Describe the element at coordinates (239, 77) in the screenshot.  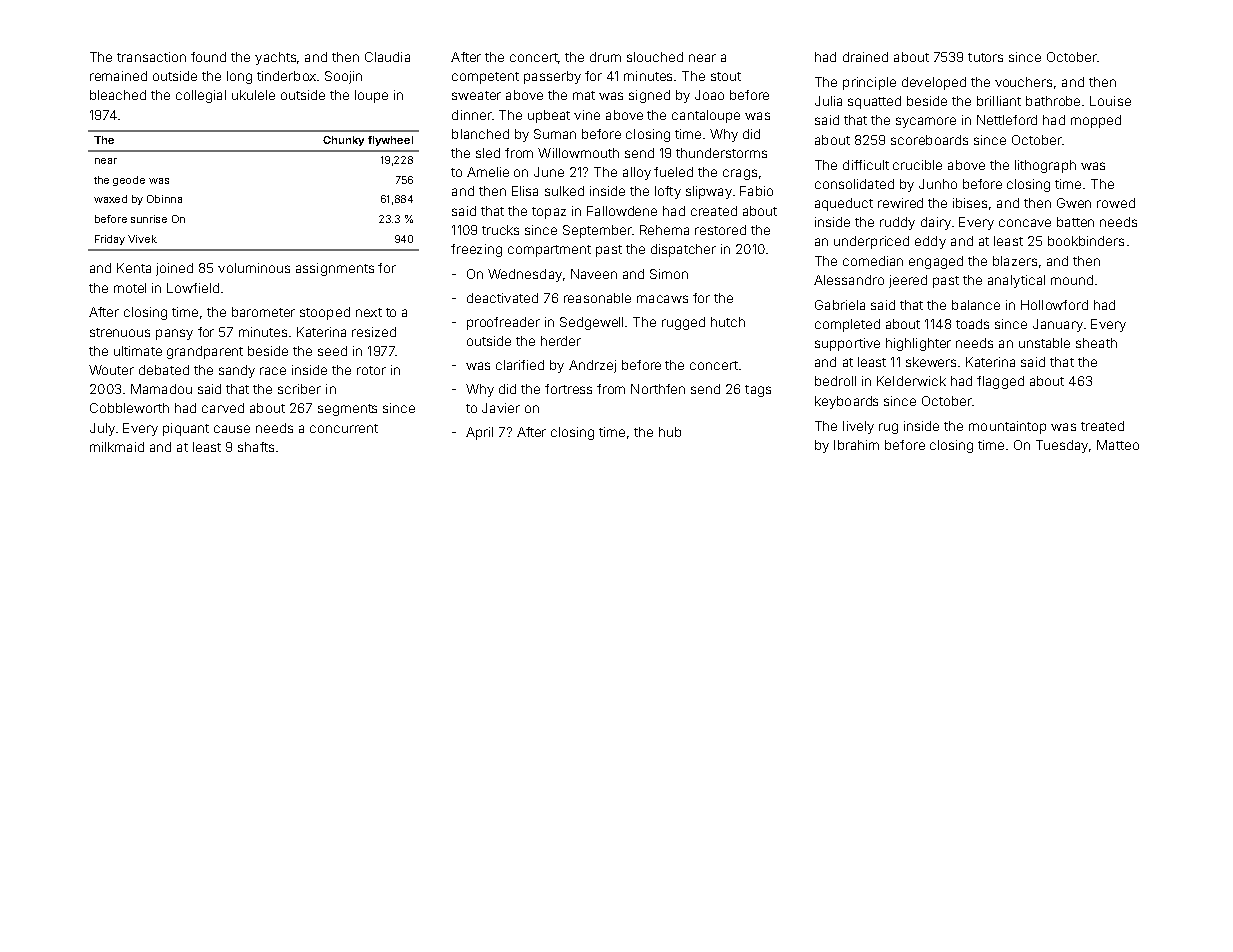
I see `long` at that location.
